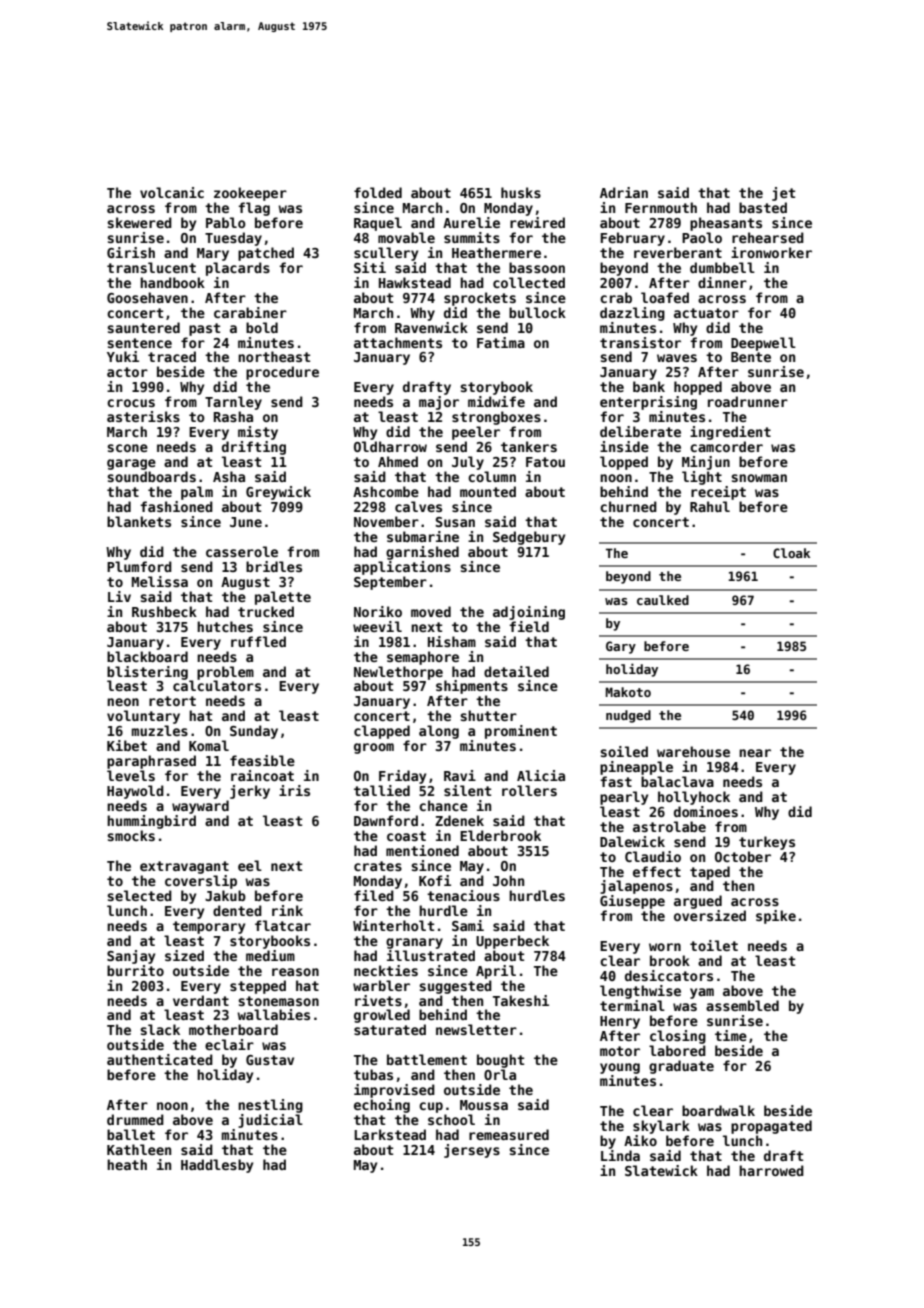 The image size is (924, 1308). What do you see at coordinates (771, 1170) in the image?
I see `harrowed` at bounding box center [771, 1170].
